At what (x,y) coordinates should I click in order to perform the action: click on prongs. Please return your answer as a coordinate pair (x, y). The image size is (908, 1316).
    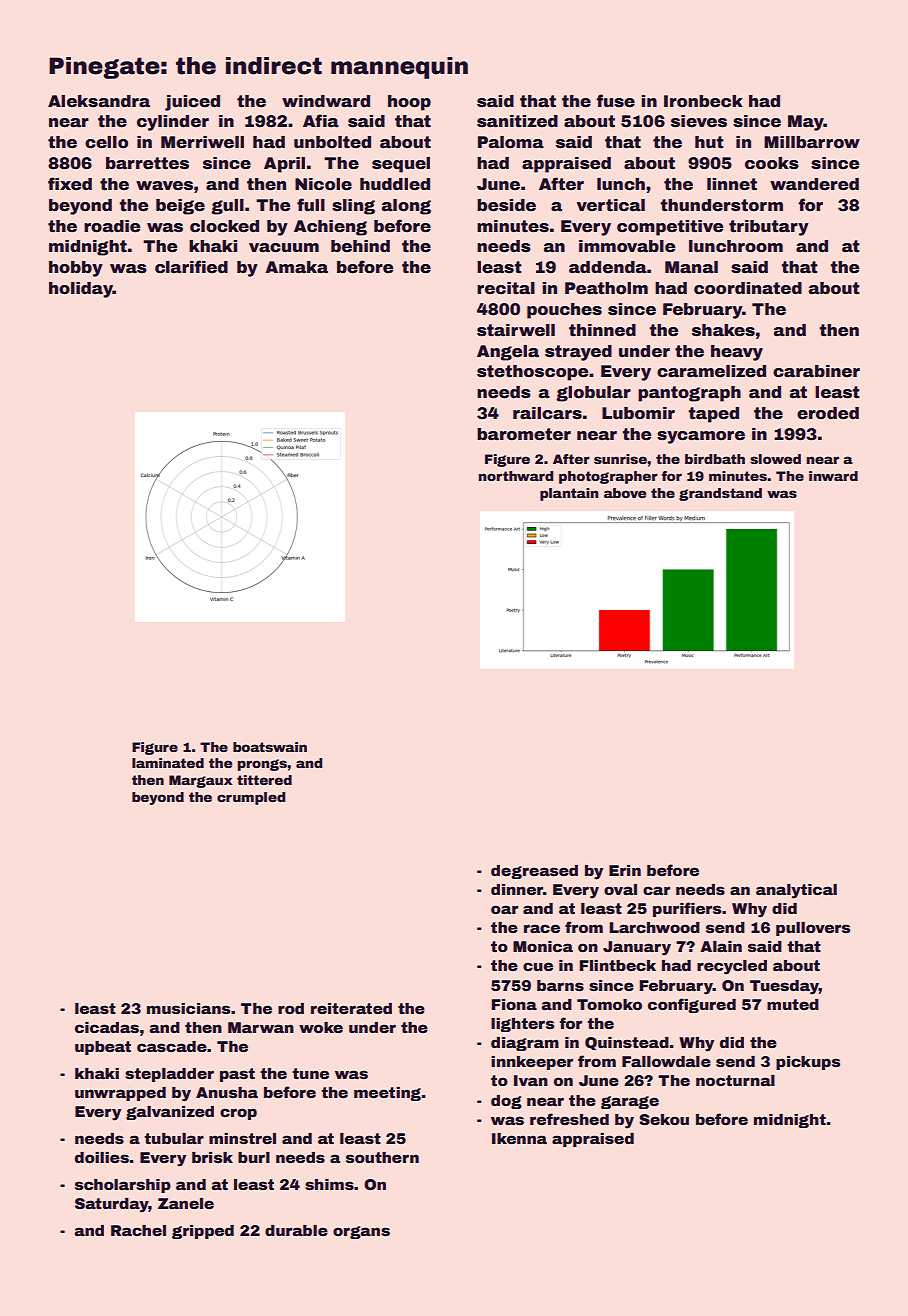
    Looking at the image, I should click on (262, 765).
